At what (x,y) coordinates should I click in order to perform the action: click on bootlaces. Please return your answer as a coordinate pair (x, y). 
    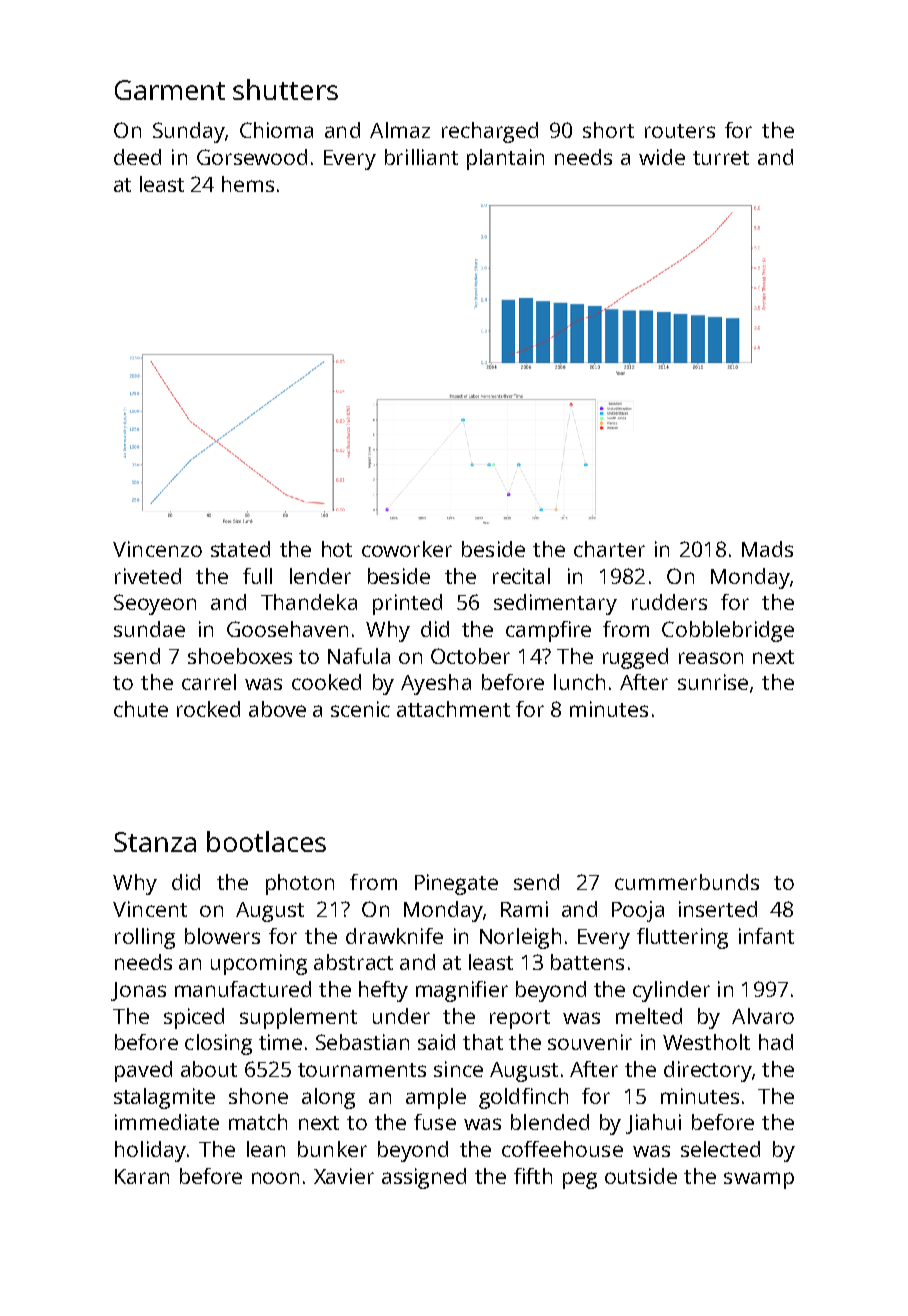
    Looking at the image, I should click on (266, 841).
